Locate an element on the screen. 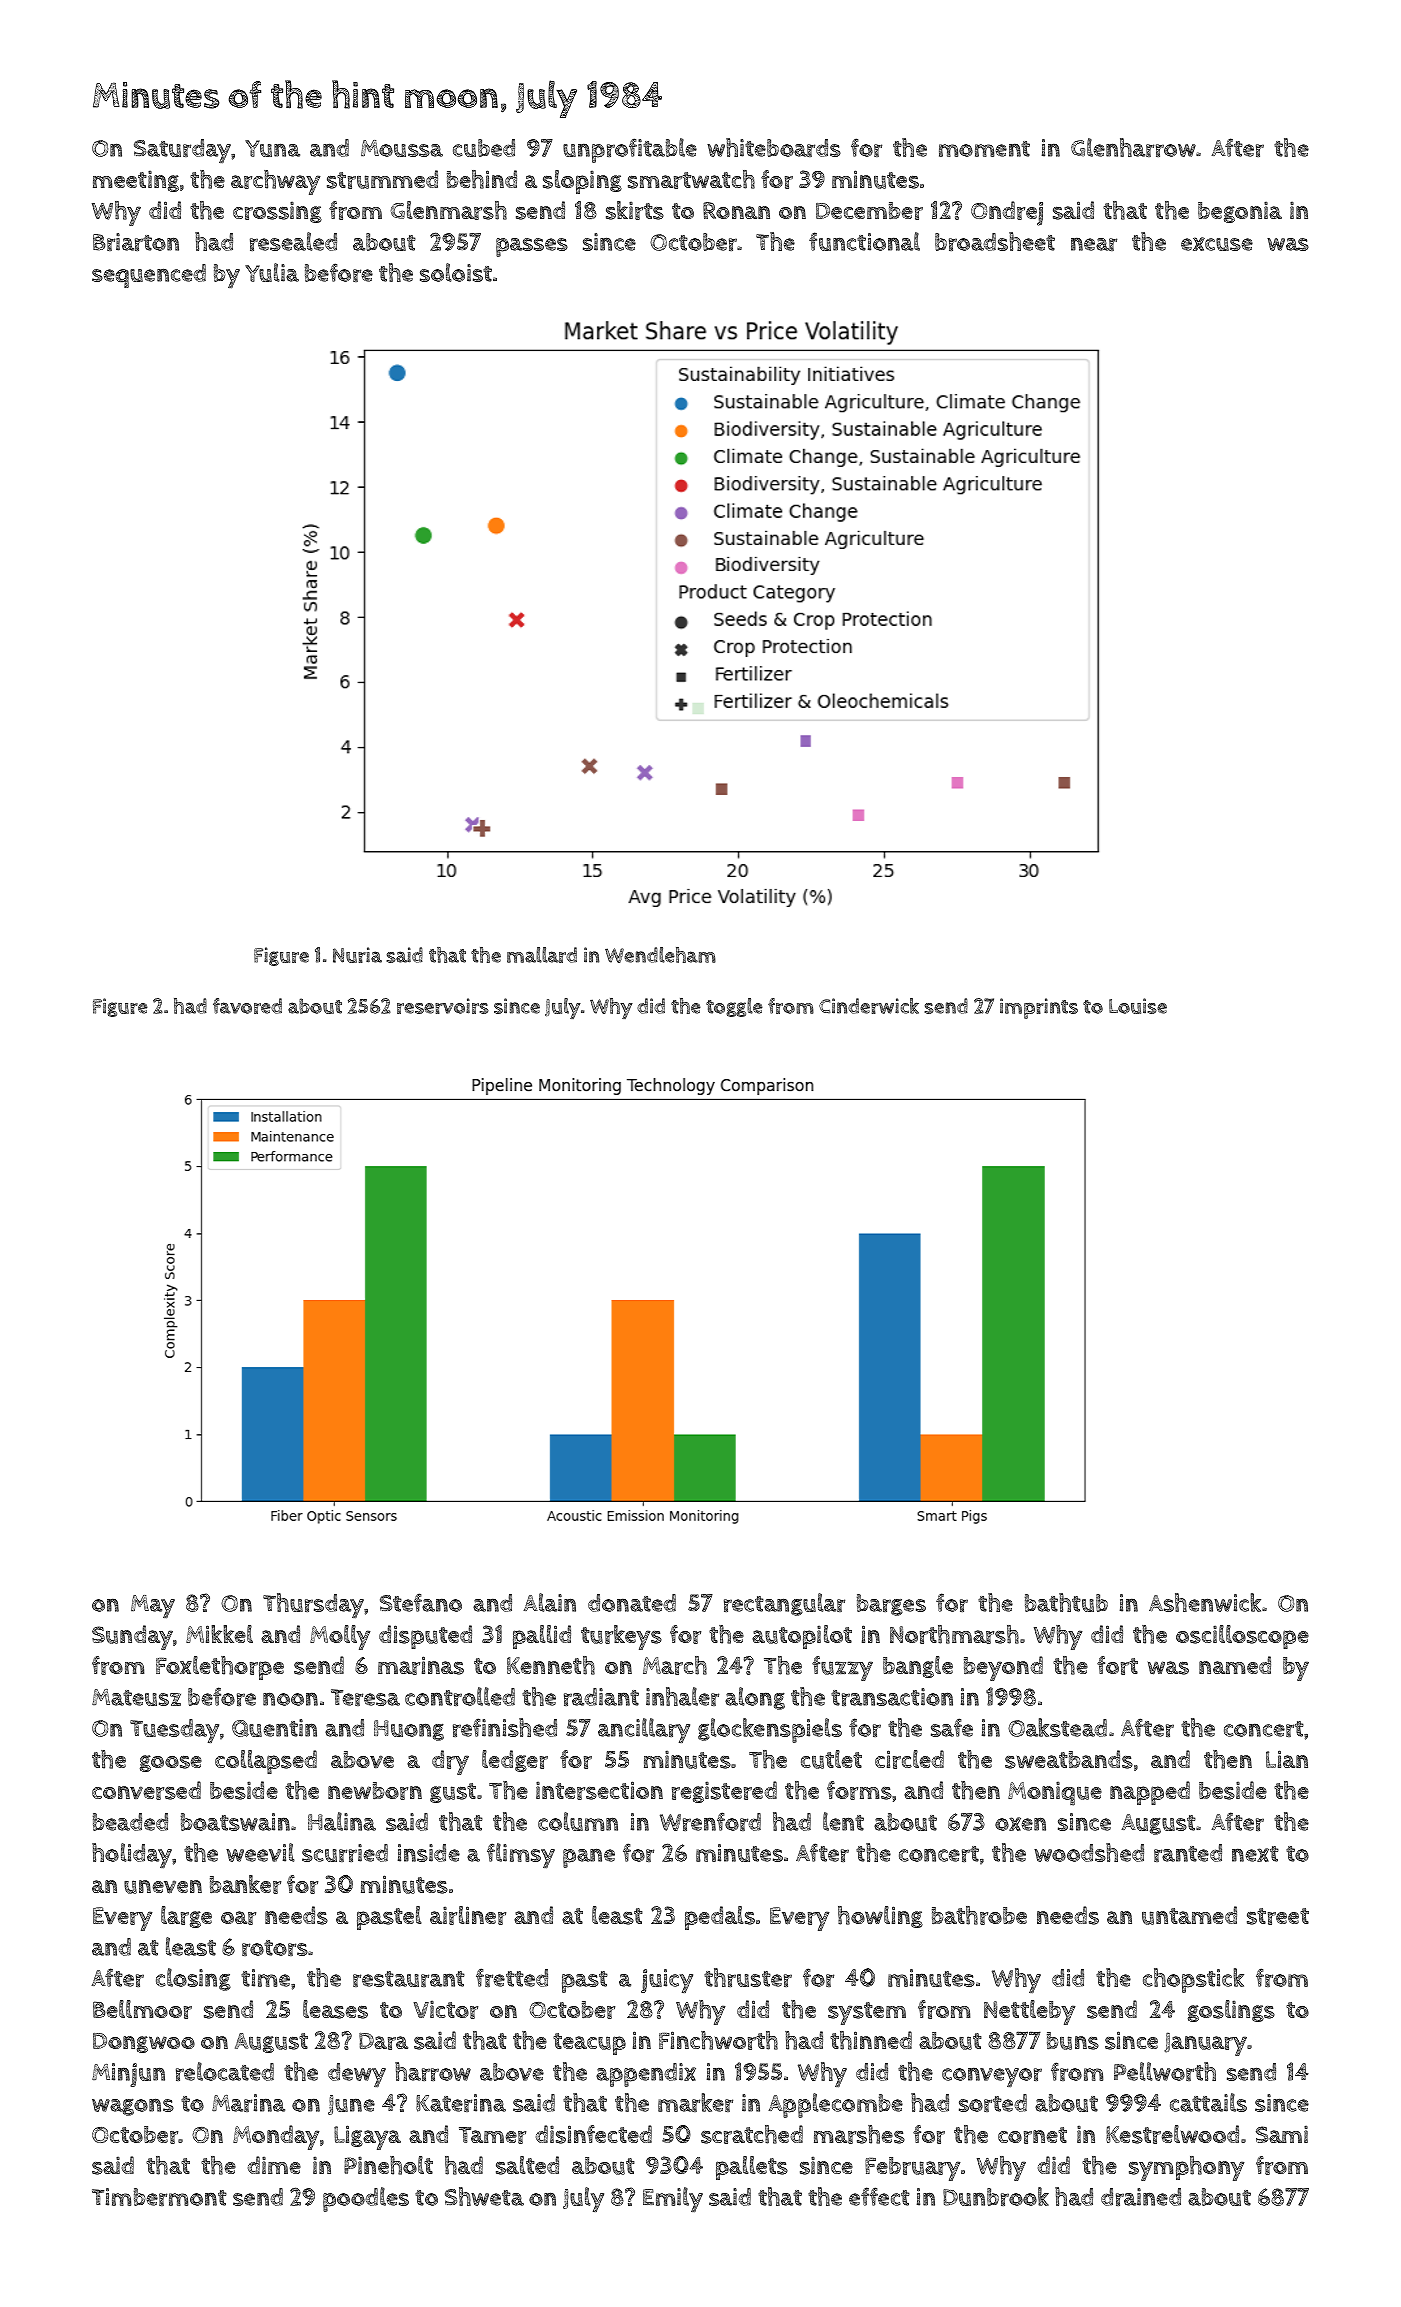  soloist is located at coordinates (456, 272).
